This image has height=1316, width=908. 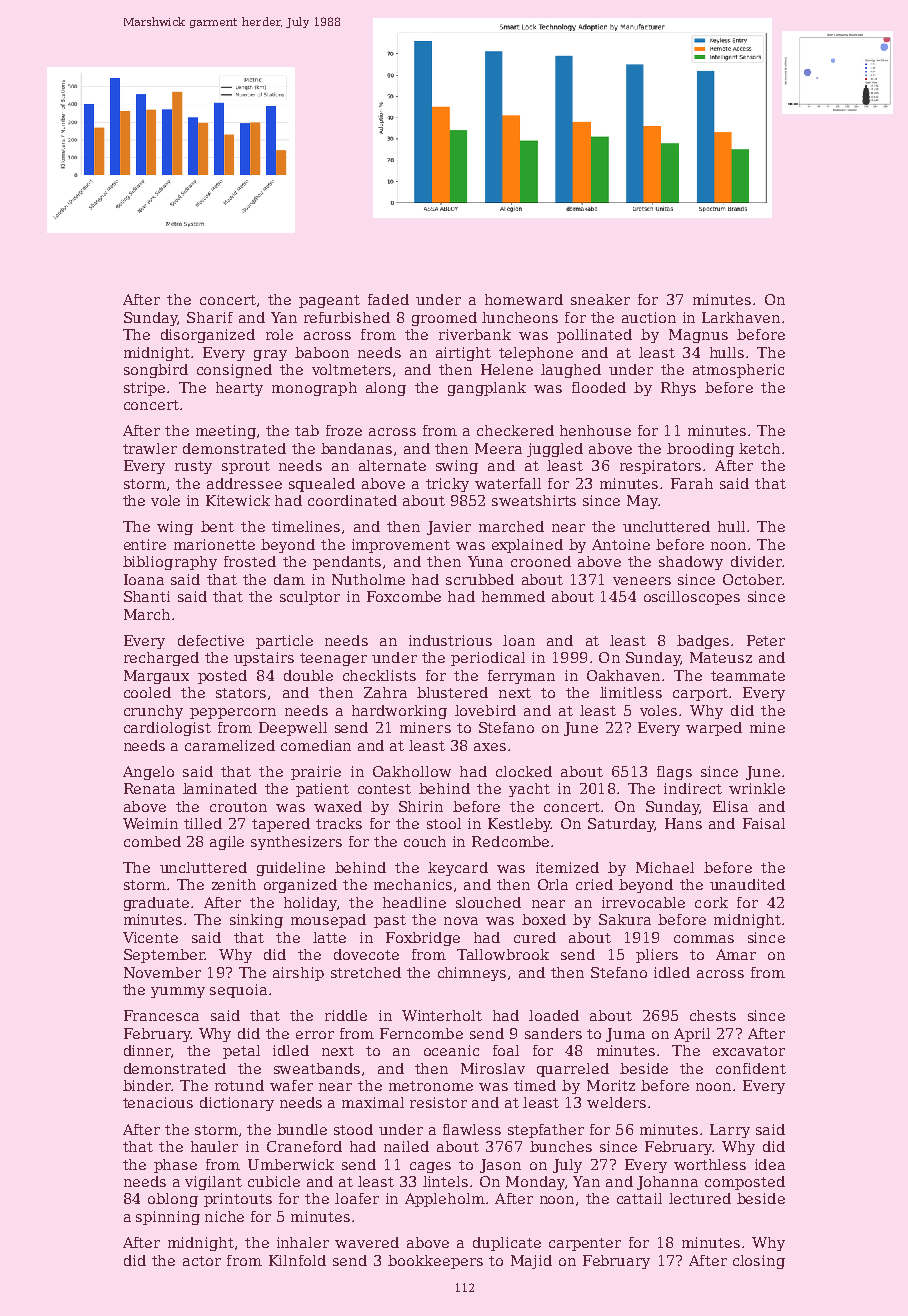 I want to click on duplicate, so click(x=507, y=1244).
